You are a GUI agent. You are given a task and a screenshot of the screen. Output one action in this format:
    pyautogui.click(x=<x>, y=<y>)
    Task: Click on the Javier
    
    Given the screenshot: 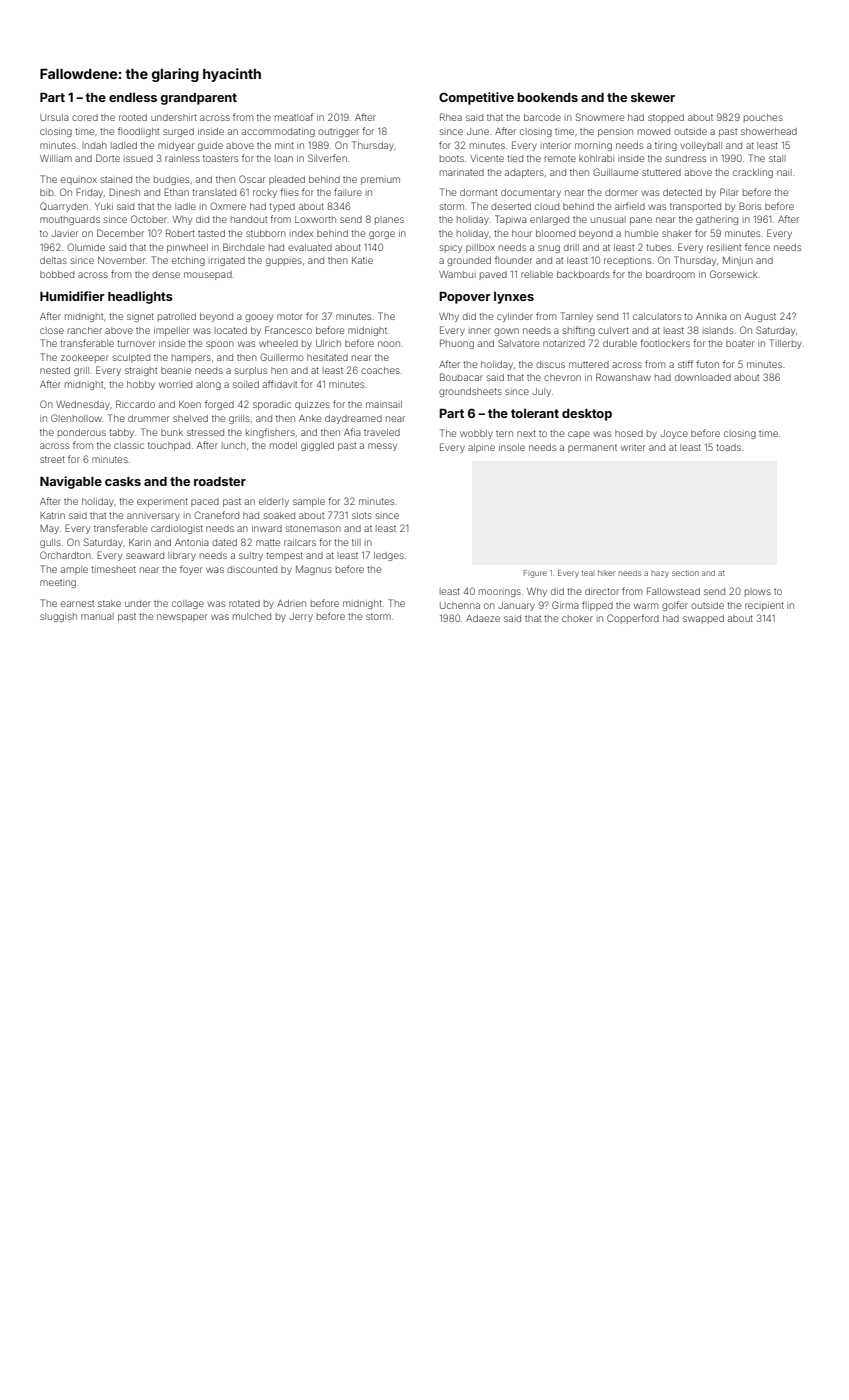 What is the action you would take?
    pyautogui.click(x=64, y=233)
